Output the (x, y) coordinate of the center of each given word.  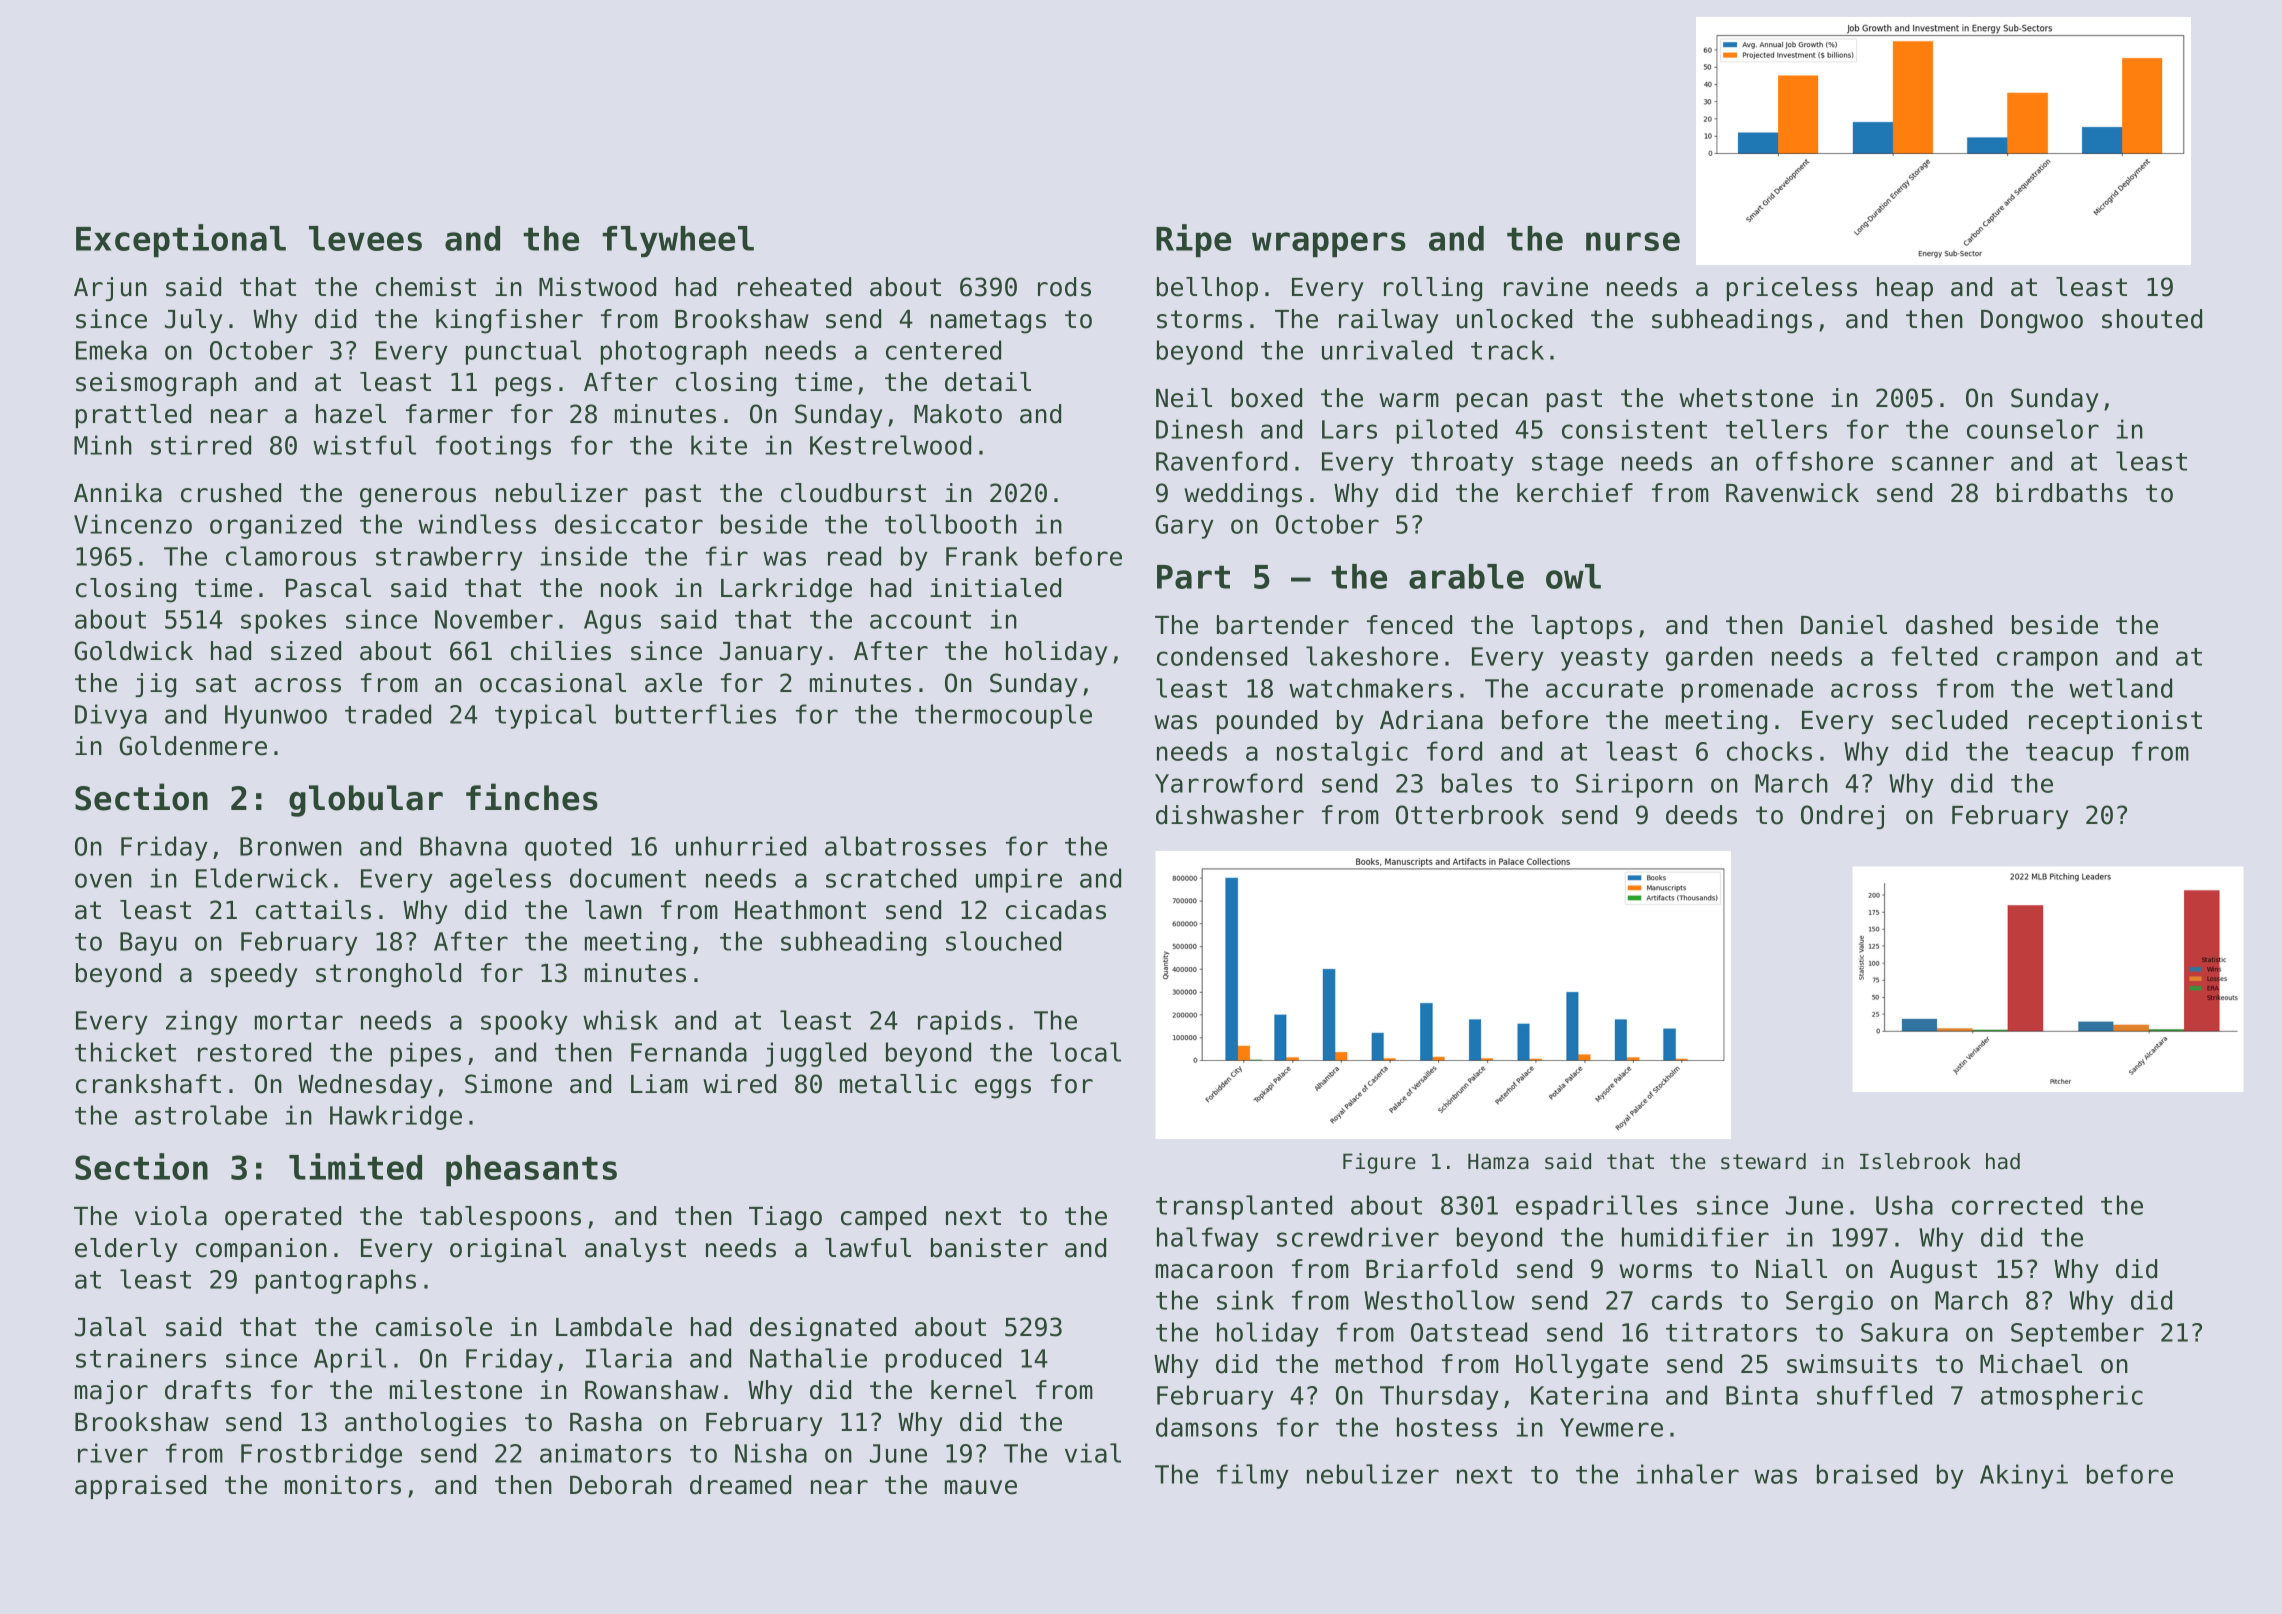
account (920, 620)
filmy (1253, 1476)
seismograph (156, 384)
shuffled (1874, 1395)
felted (1934, 656)
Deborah (621, 1485)
